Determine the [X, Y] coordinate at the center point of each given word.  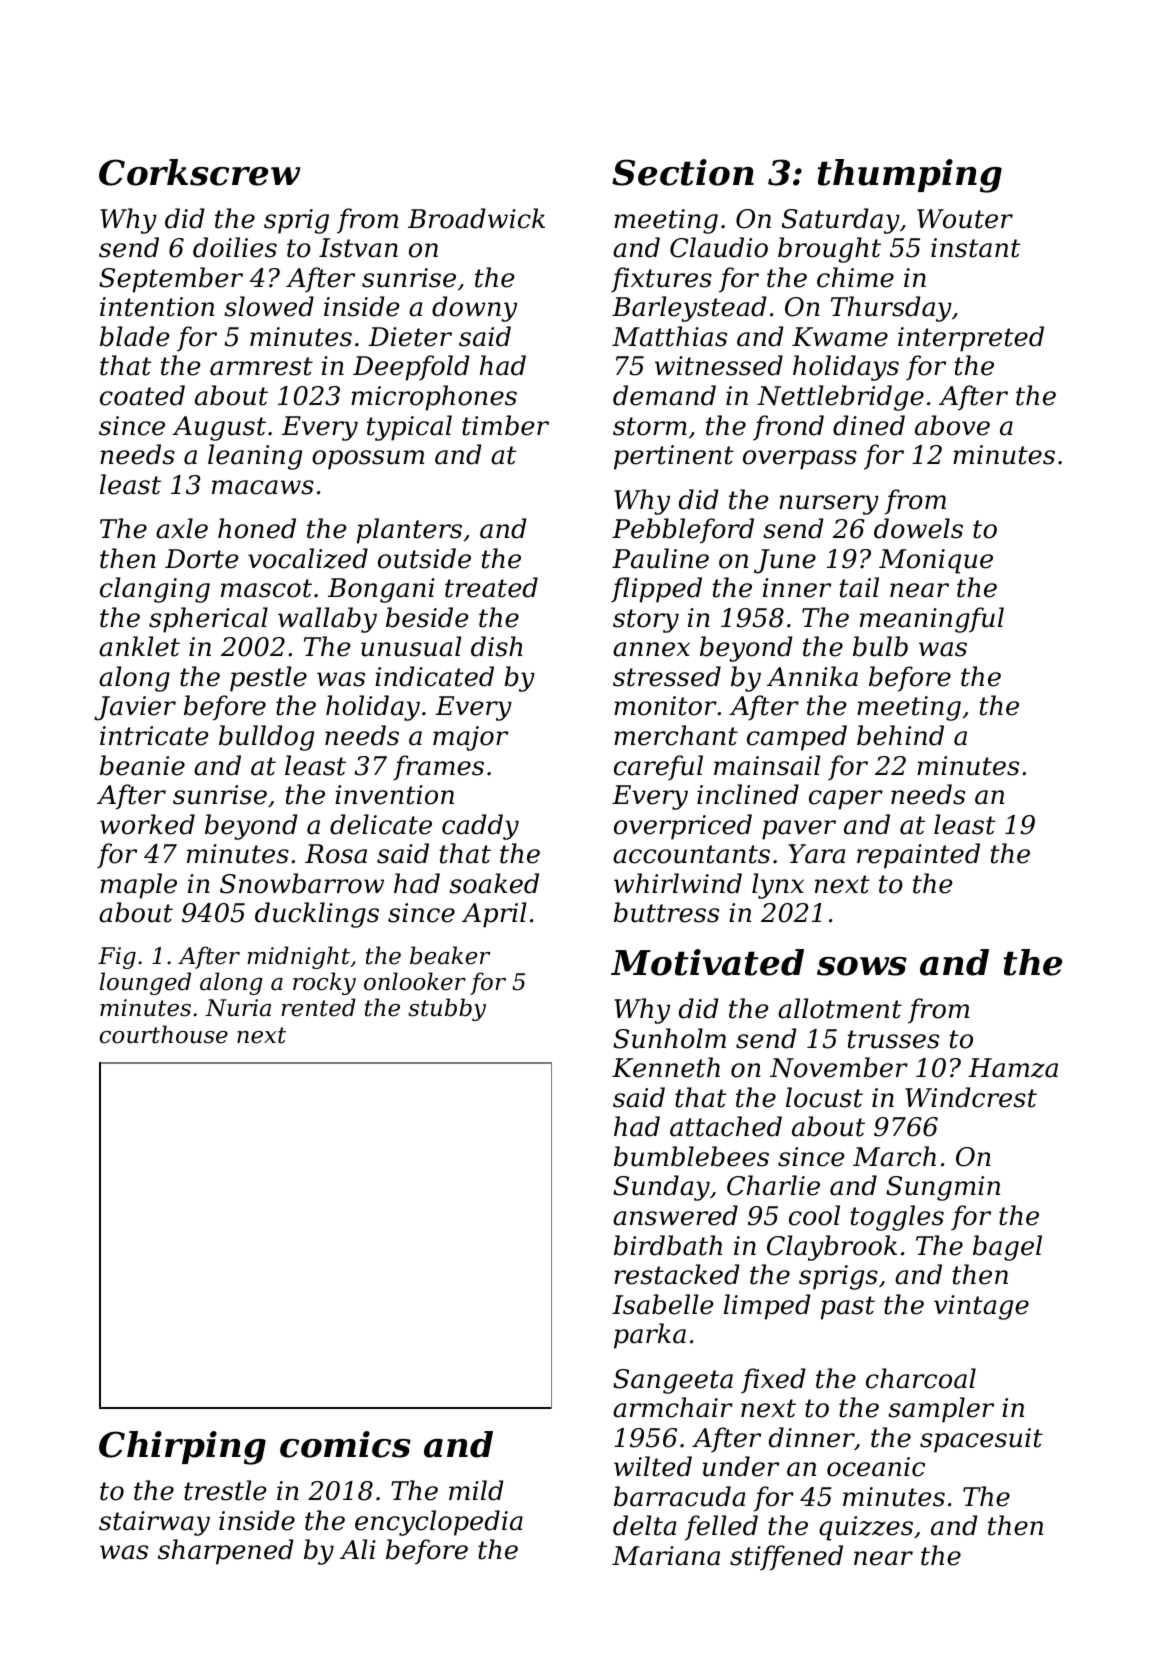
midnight [298, 957]
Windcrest [971, 1097]
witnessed [719, 365]
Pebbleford [683, 531]
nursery [829, 505]
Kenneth [666, 1067]
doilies [235, 247]
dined [869, 425]
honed [257, 528]
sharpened [225, 1552]
